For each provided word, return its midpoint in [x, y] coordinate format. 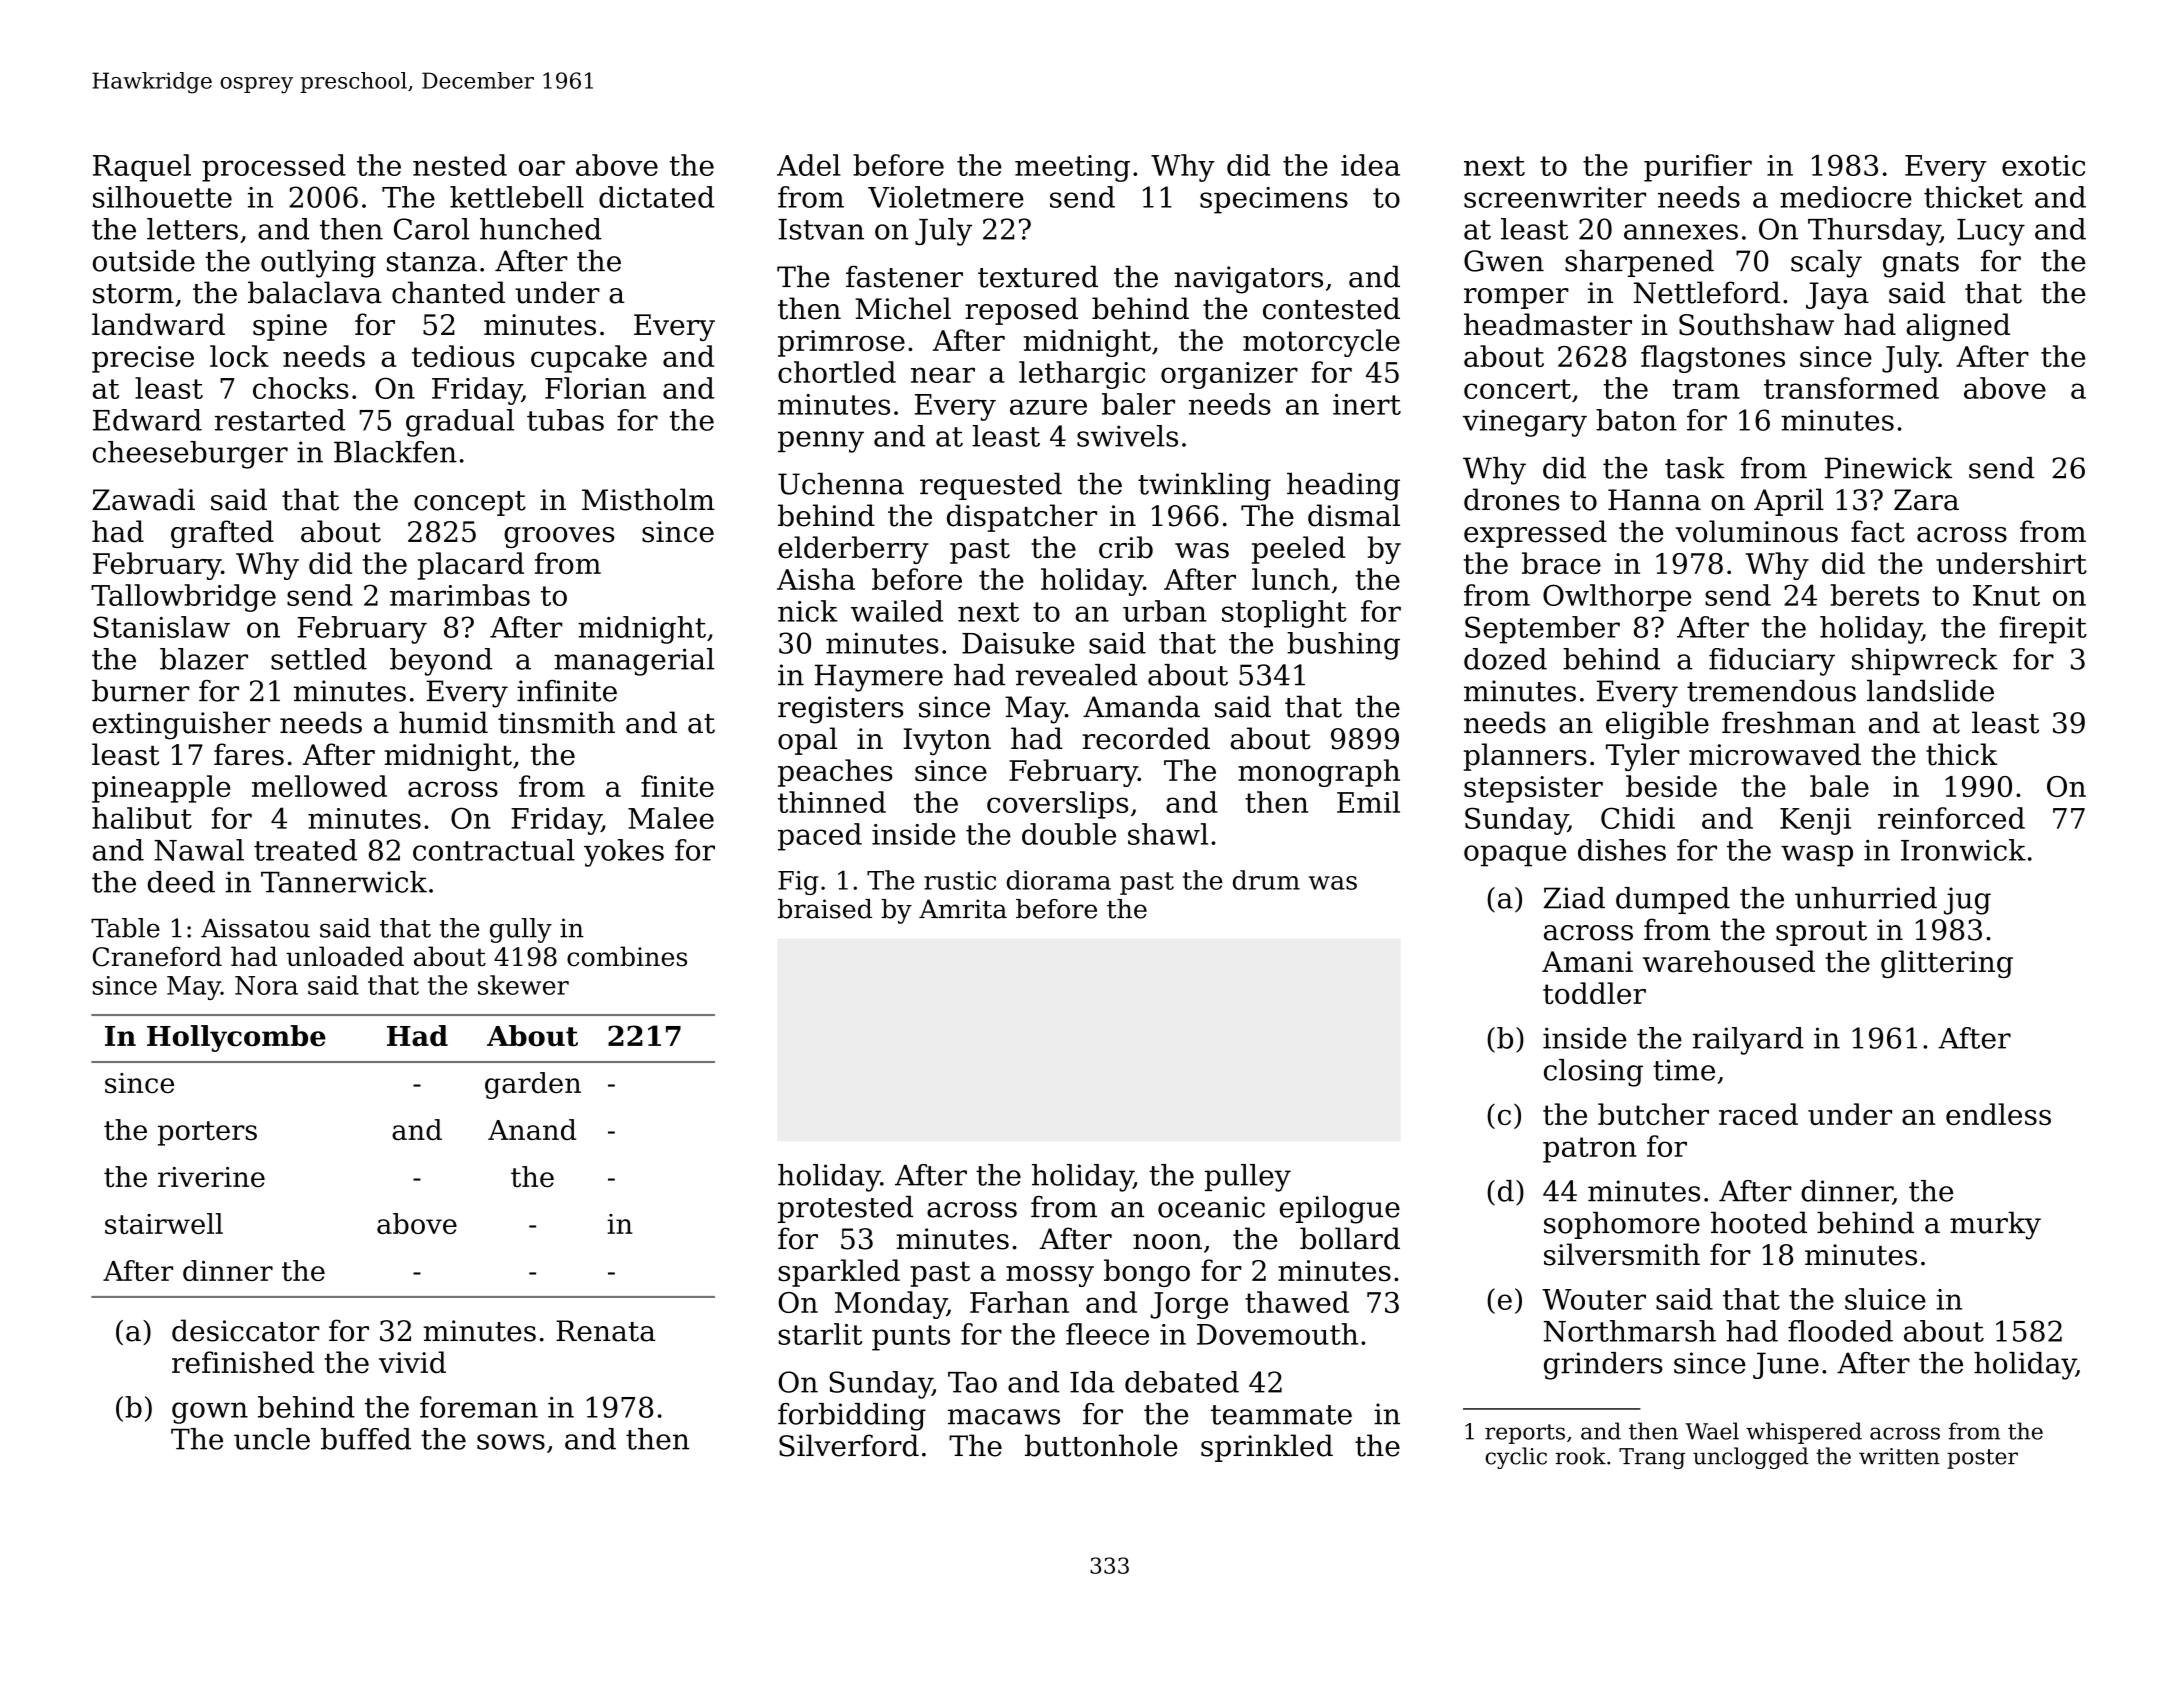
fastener [904, 276]
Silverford [849, 1445]
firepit [2043, 630]
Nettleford [1707, 292]
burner [141, 691]
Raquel [142, 168]
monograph [1319, 773]
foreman [479, 1407]
